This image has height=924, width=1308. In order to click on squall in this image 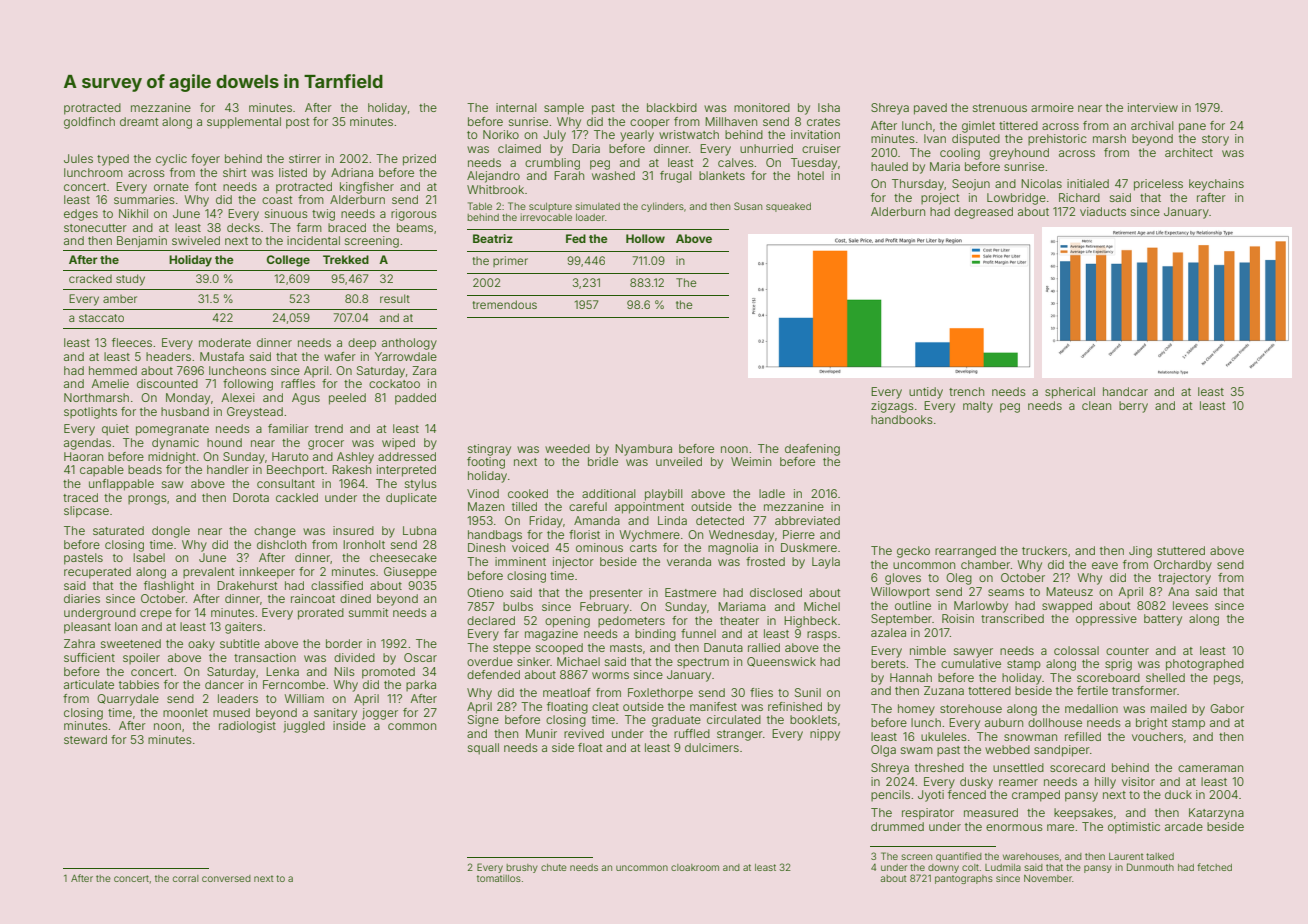, I will do `click(483, 749)`.
